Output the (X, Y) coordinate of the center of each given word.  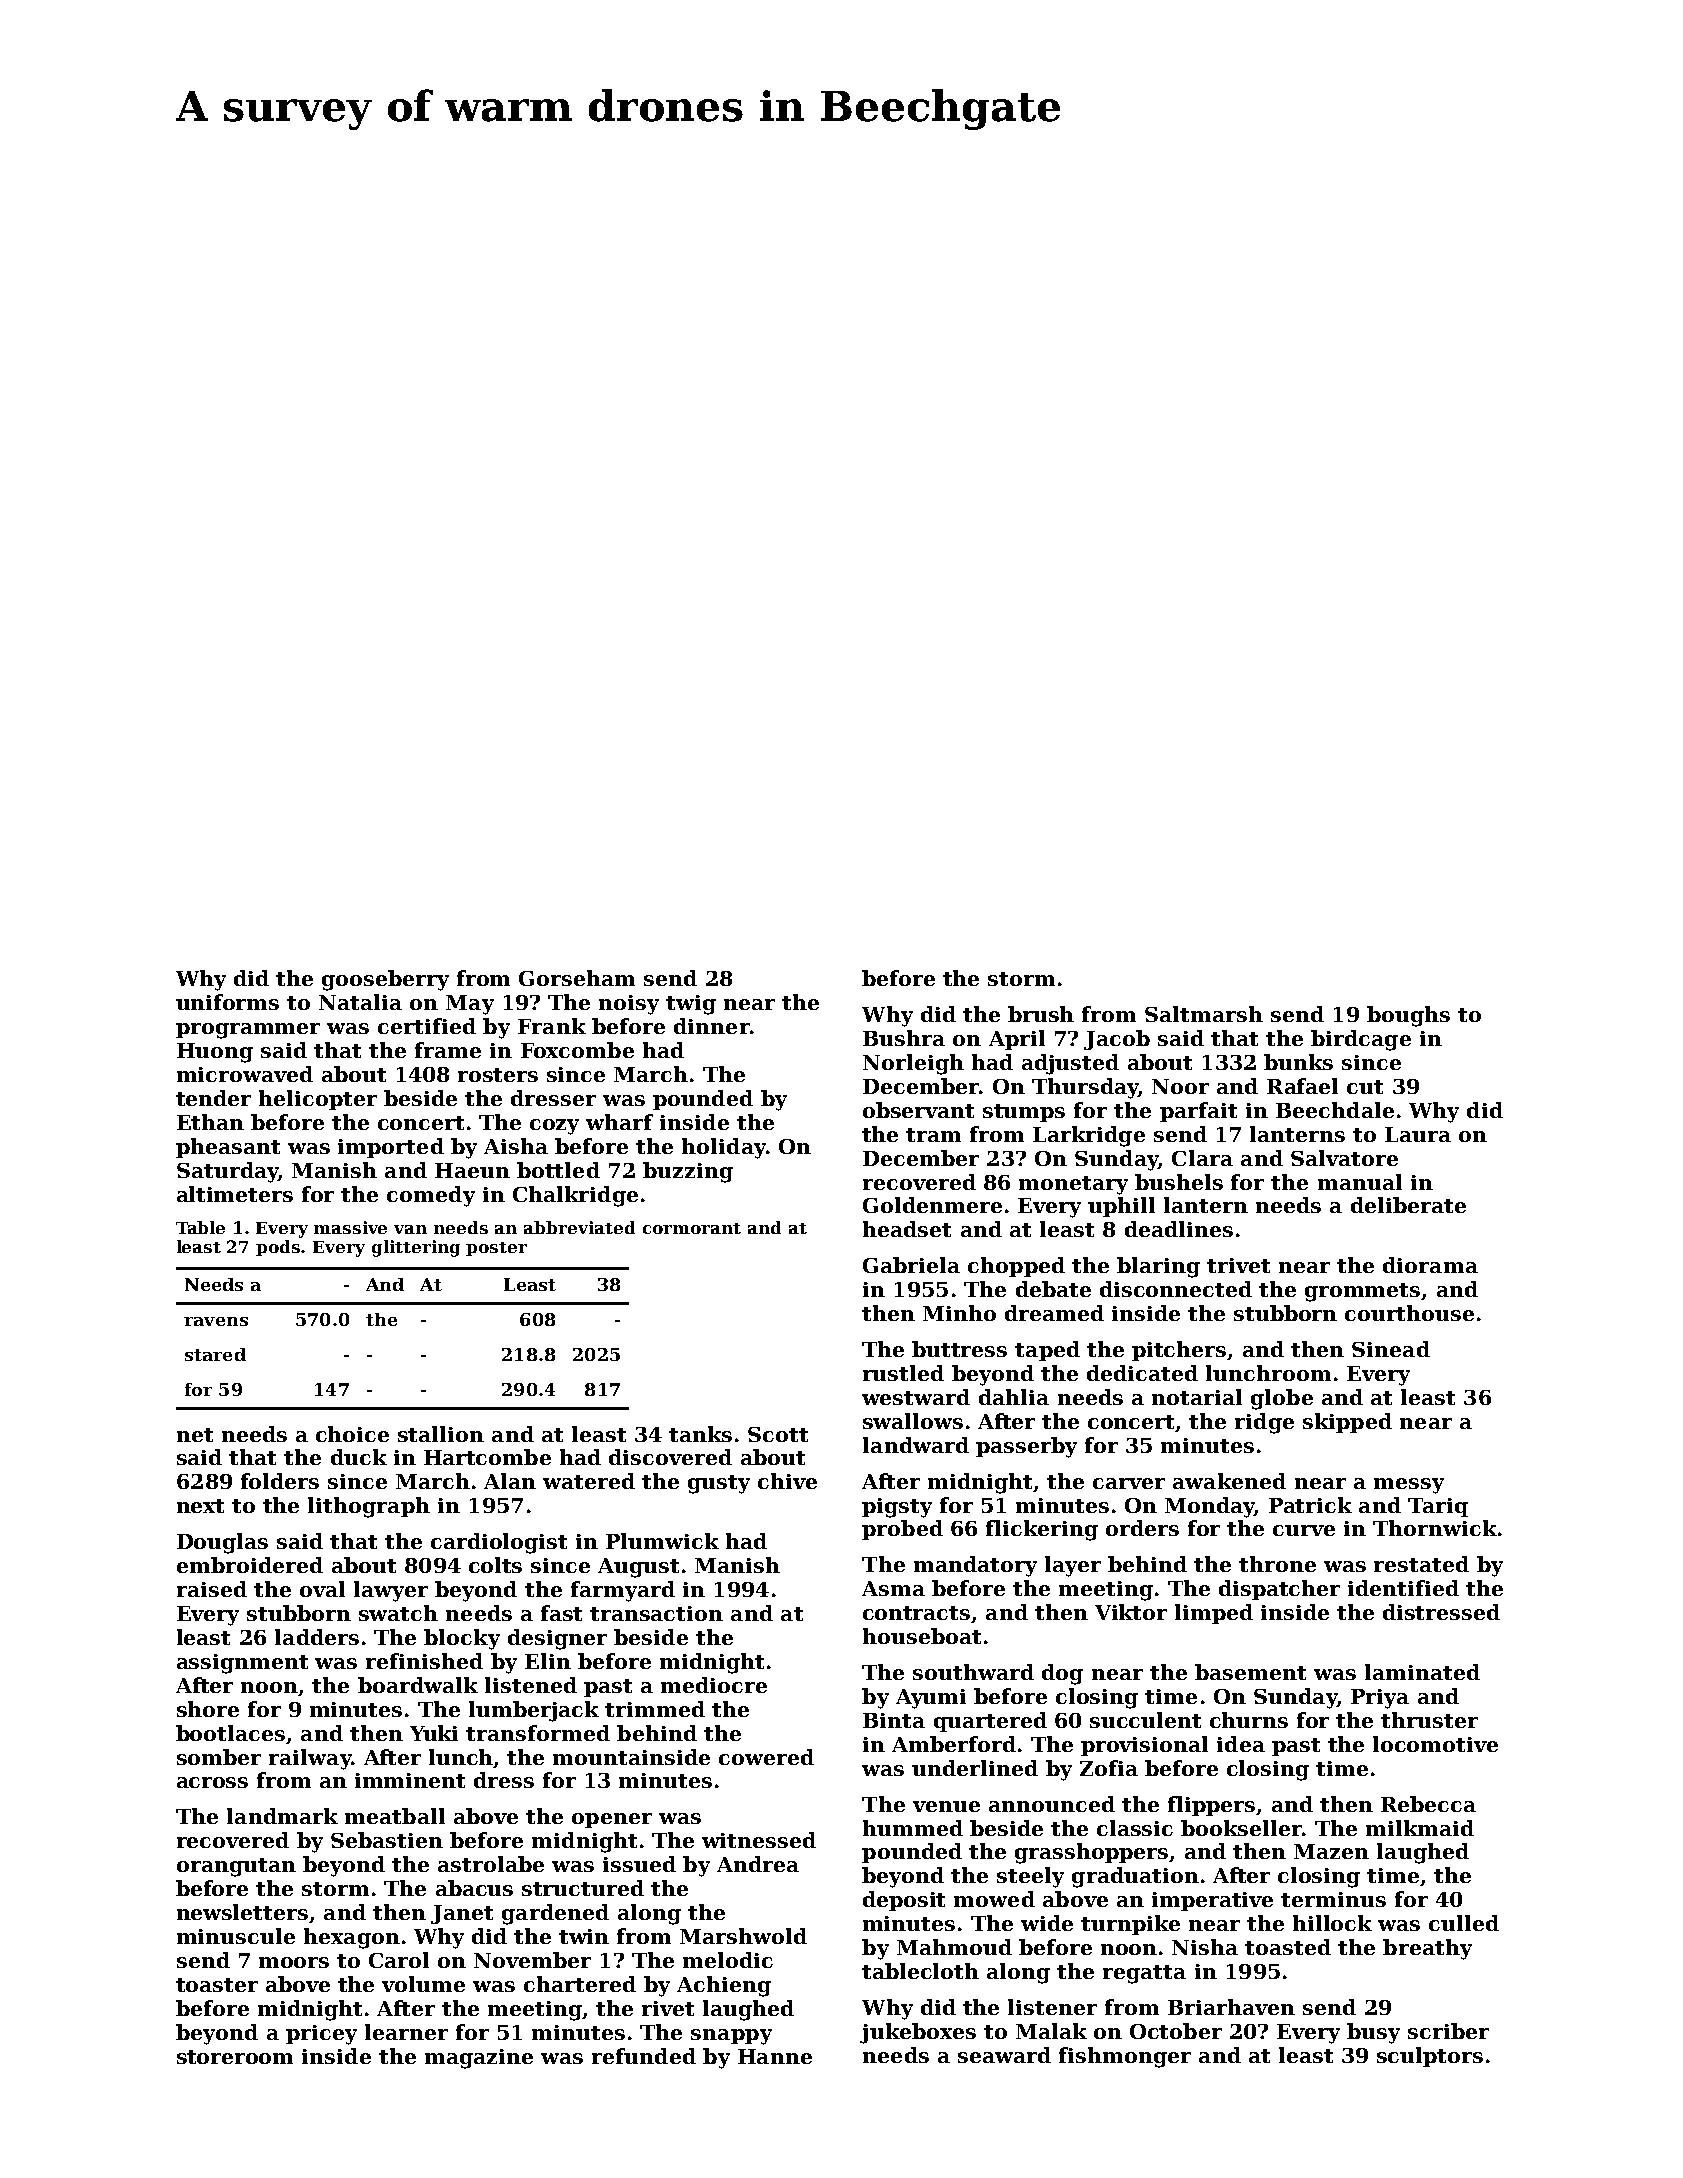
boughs (1408, 1016)
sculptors (1430, 2057)
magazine (479, 2059)
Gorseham (577, 978)
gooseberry (385, 980)
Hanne (775, 2056)
